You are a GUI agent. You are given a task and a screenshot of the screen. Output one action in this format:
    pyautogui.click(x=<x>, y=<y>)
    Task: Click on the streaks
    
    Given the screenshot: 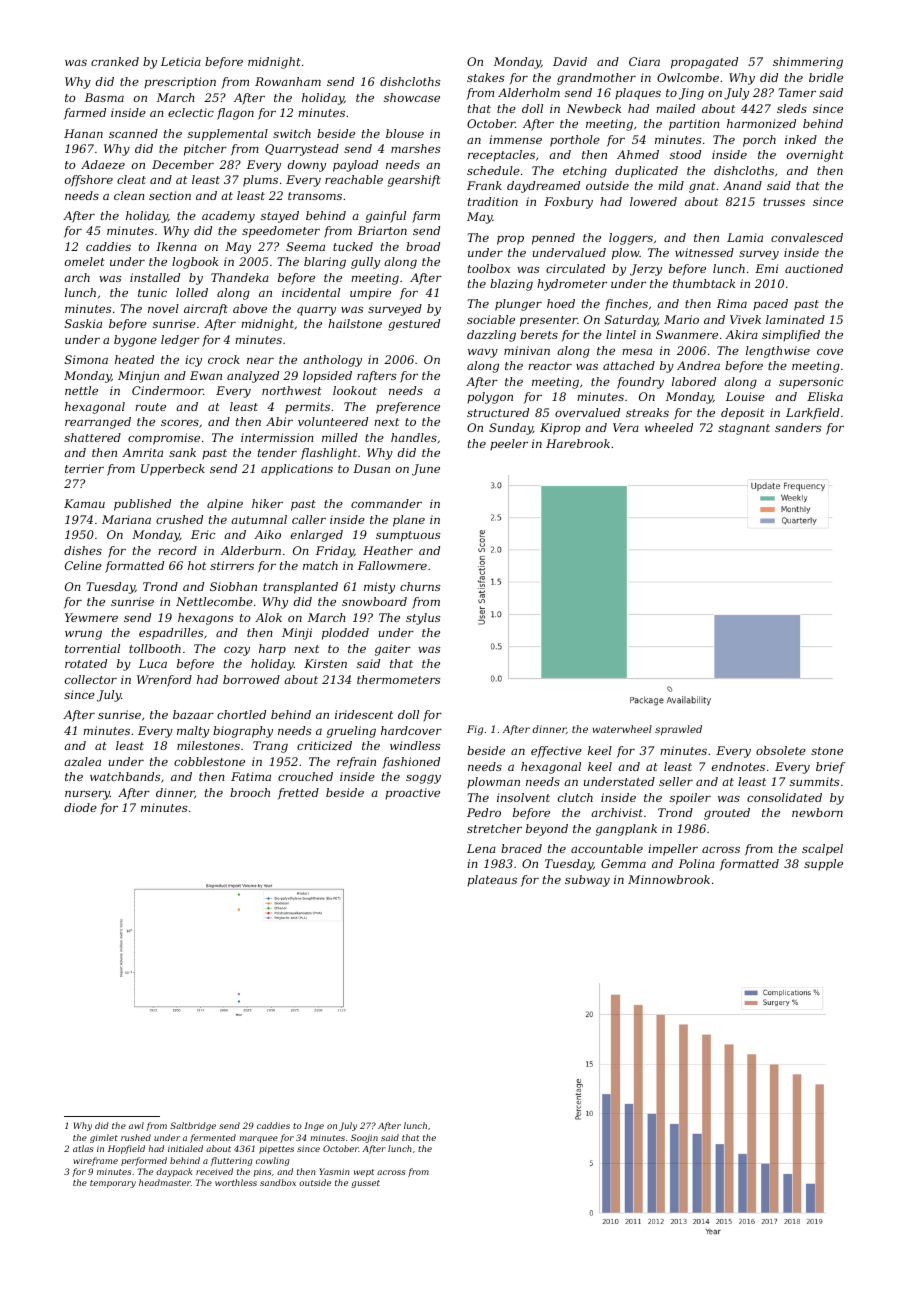 What is the action you would take?
    pyautogui.click(x=647, y=412)
